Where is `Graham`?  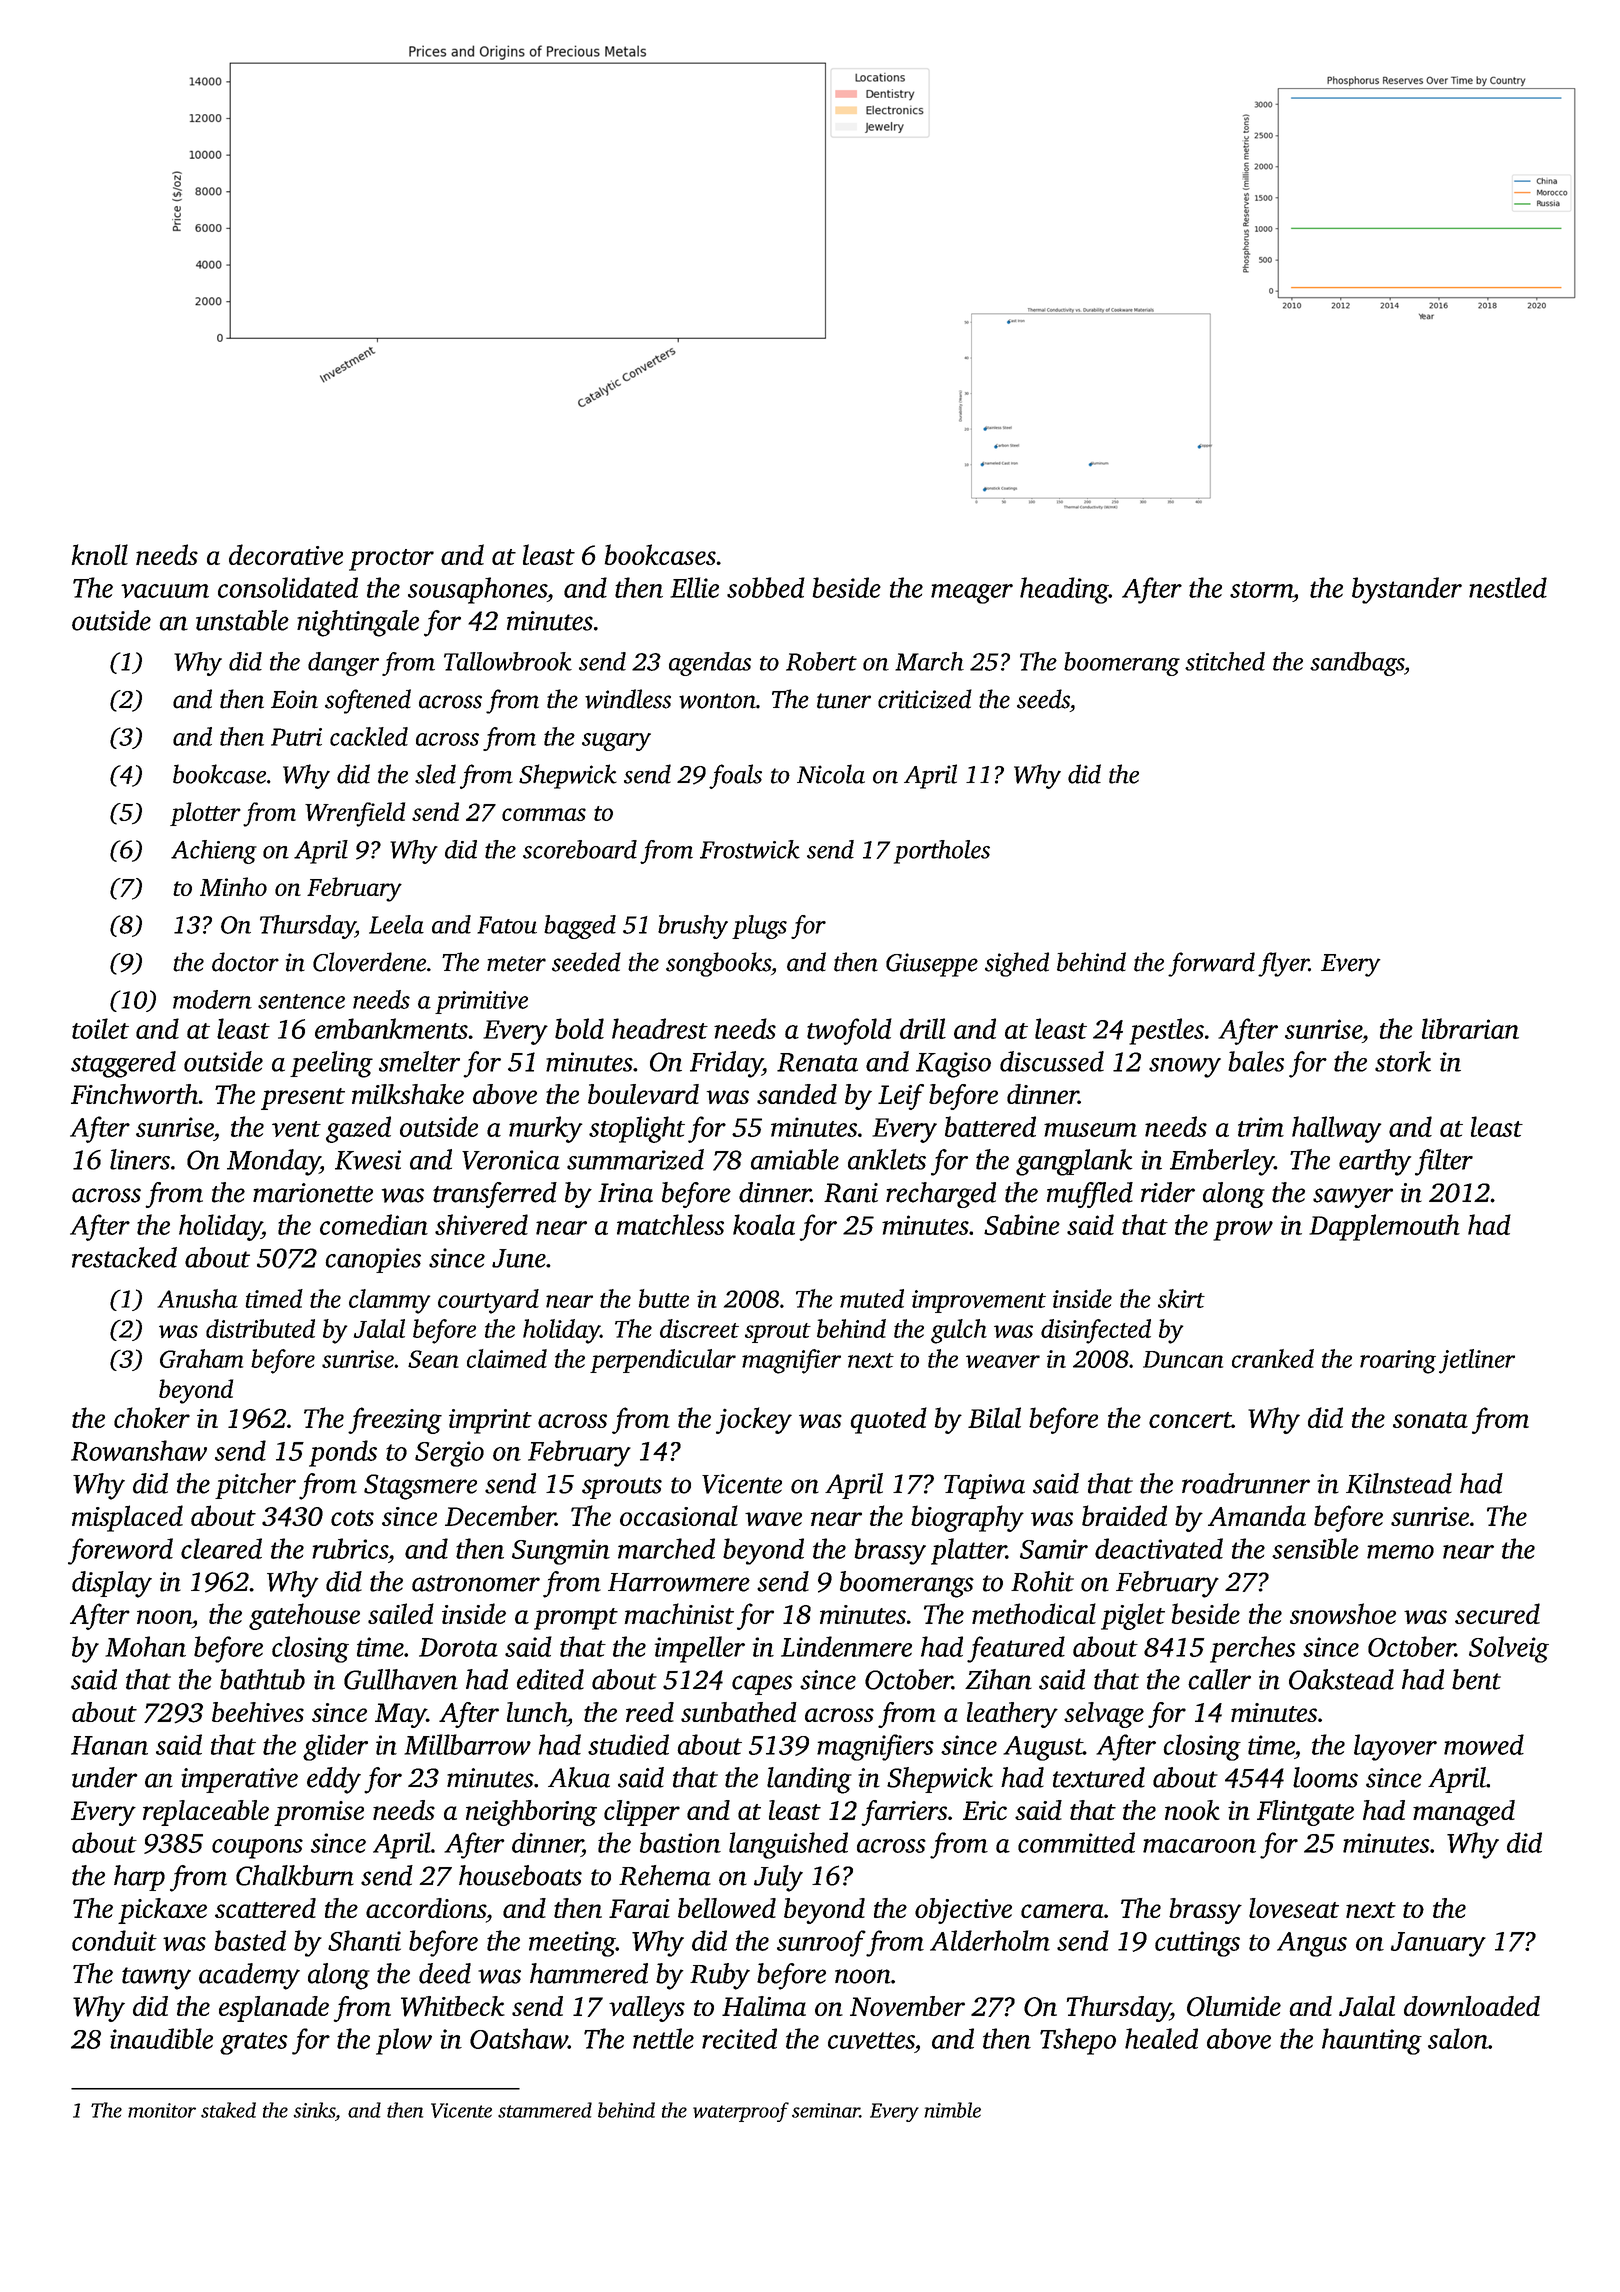
Graham is located at coordinates (201, 1358).
